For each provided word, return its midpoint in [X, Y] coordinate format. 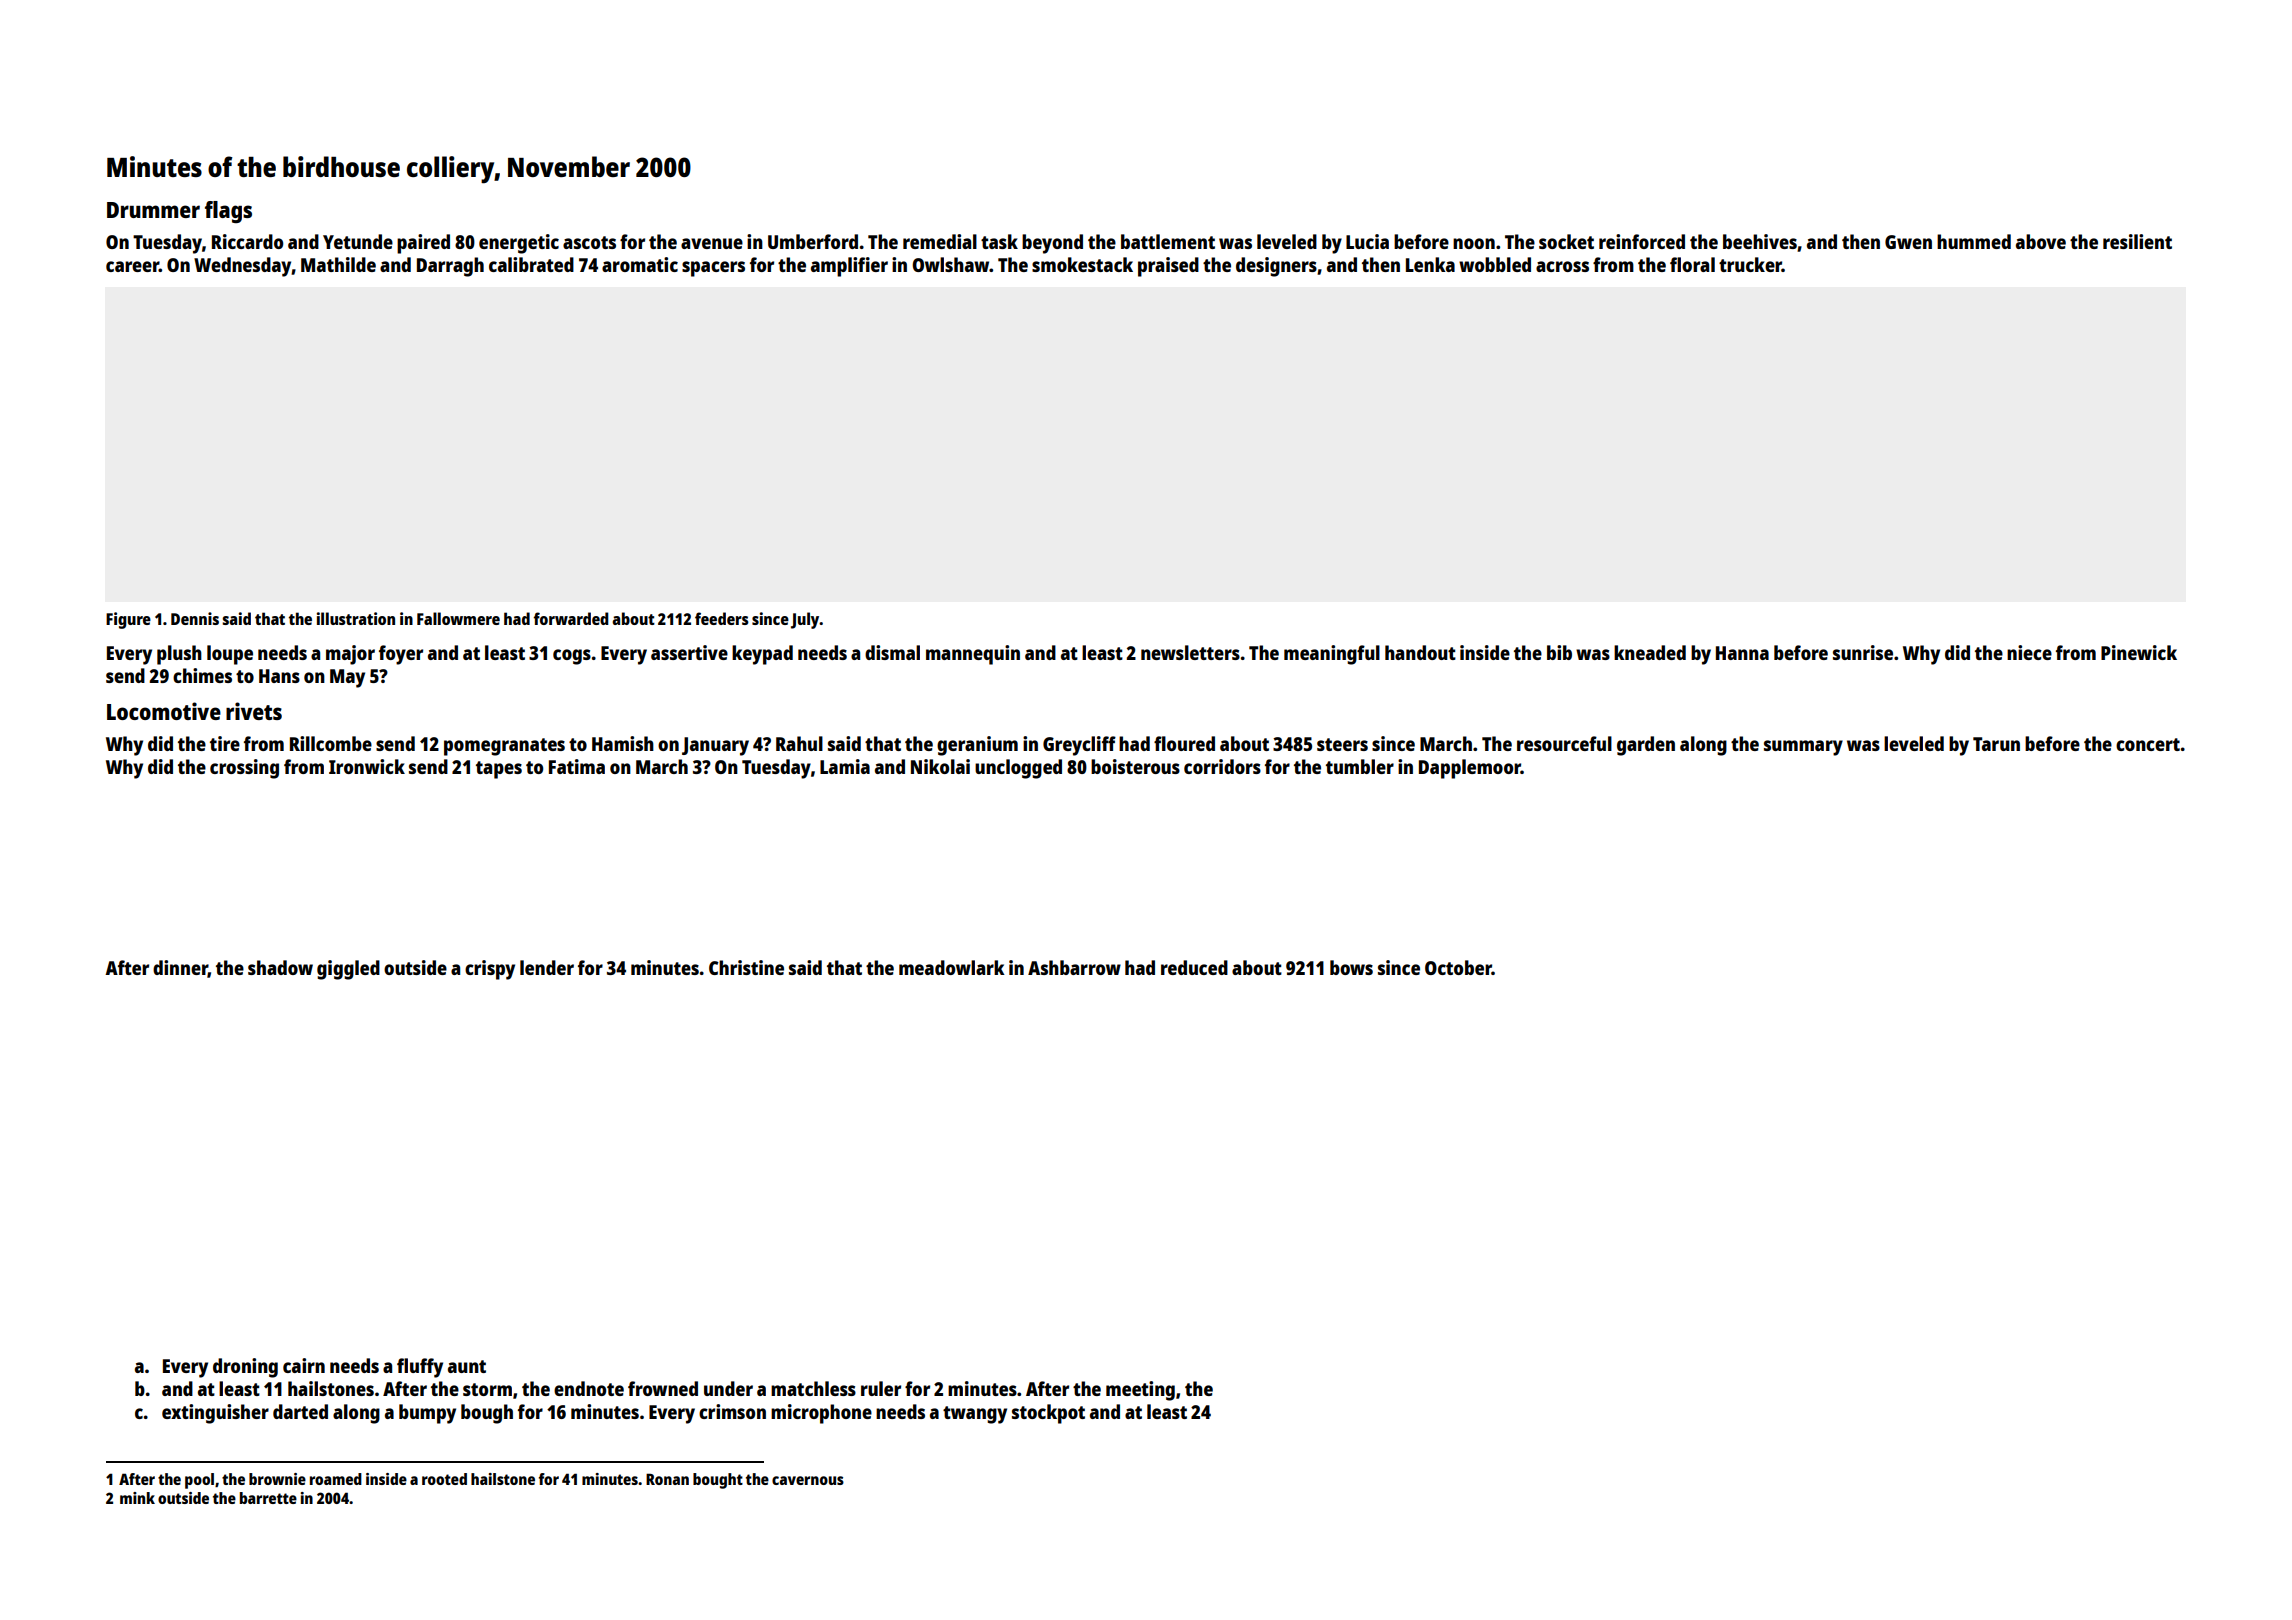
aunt [467, 1366]
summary [1803, 748]
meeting [1140, 1391]
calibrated [531, 264]
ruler [881, 1388]
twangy [975, 1415]
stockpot [1048, 1414]
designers [1276, 267]
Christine [746, 967]
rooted [444, 1479]
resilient [2137, 241]
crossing [244, 769]
